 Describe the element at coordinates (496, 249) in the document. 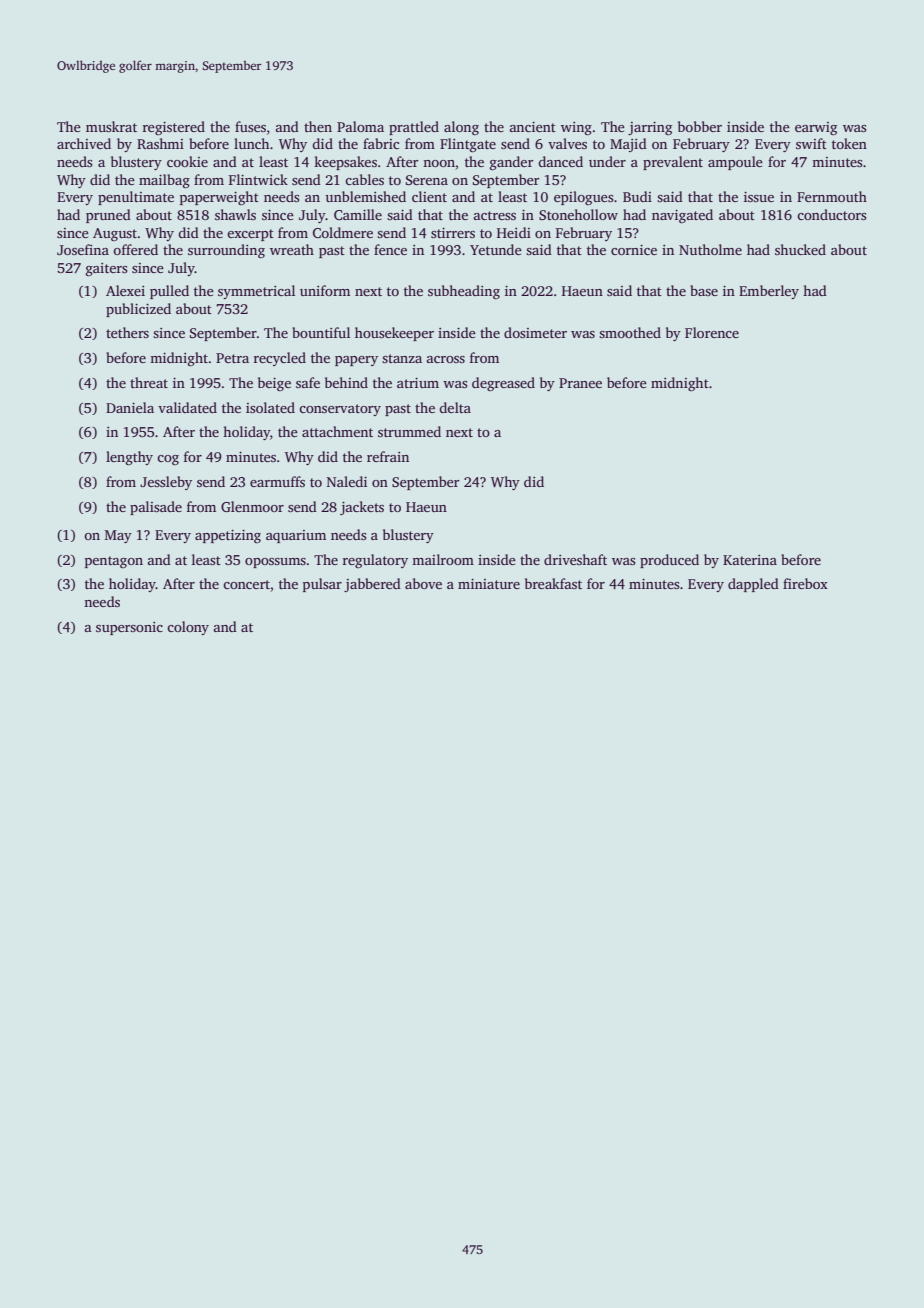

I see `Yetunde` at that location.
